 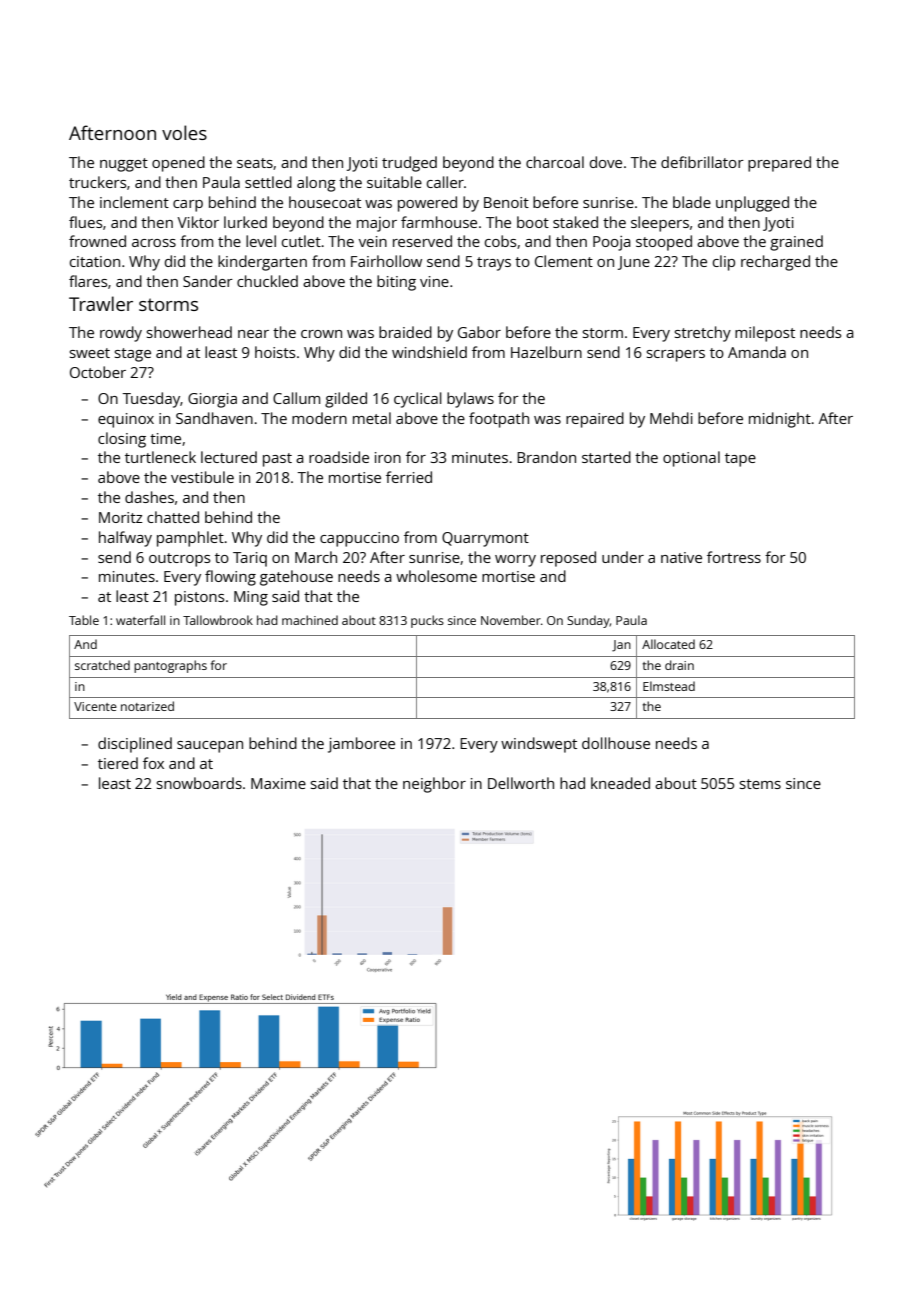 What do you see at coordinates (97, 182) in the screenshot?
I see `truckers` at bounding box center [97, 182].
